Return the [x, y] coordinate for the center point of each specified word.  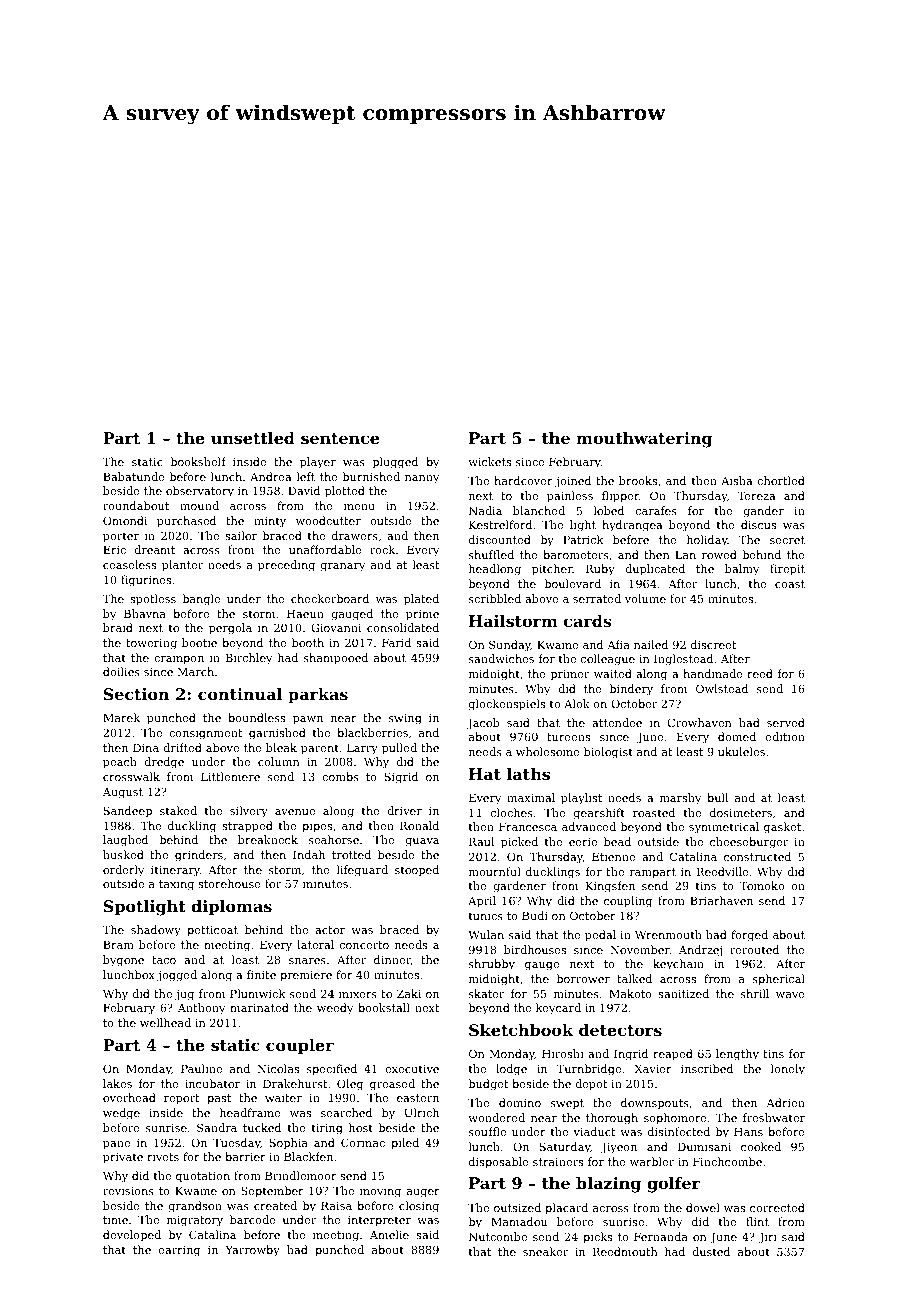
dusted [711, 1251]
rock [382, 549]
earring [179, 1251]
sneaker [545, 1251]
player [318, 463]
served [786, 722]
